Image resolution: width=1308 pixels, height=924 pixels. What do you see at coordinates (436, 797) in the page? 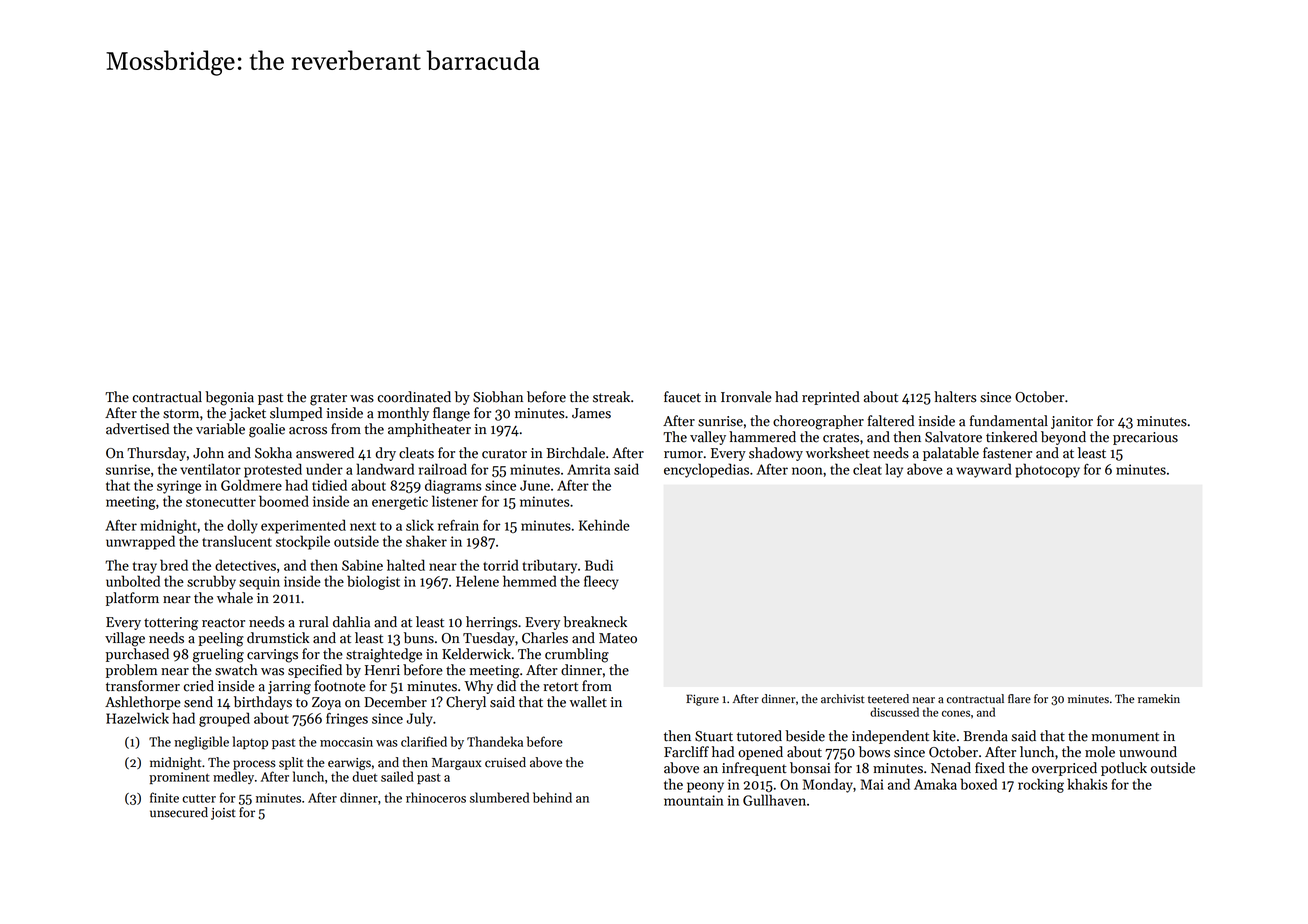
I see `rhinoceros` at bounding box center [436, 797].
